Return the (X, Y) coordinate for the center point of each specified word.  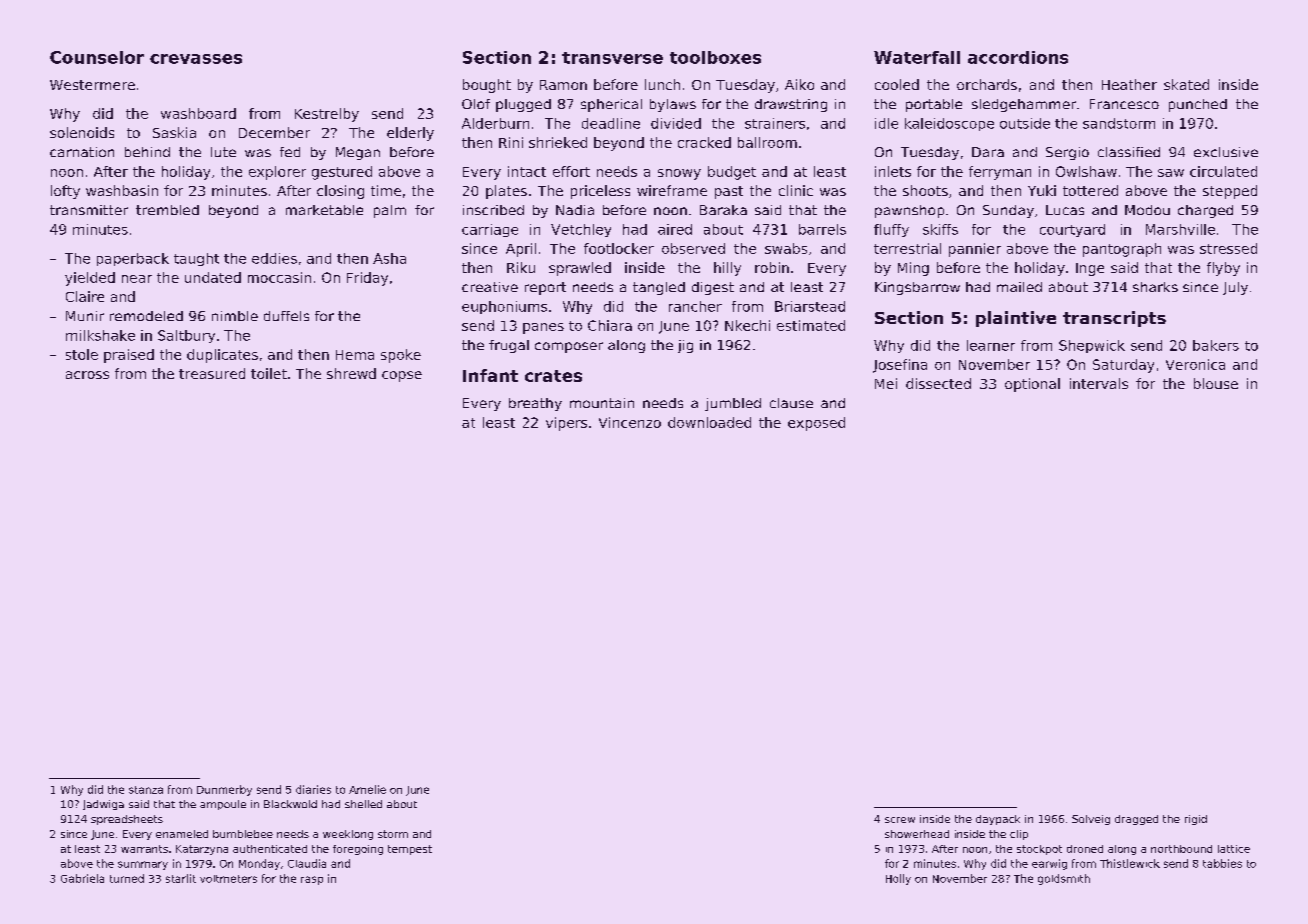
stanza (146, 790)
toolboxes (715, 57)
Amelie (367, 789)
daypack (998, 820)
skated (1186, 84)
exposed (816, 424)
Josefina (900, 366)
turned (127, 878)
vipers (566, 424)
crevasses (196, 59)
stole (82, 354)
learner (991, 345)
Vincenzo (630, 422)
